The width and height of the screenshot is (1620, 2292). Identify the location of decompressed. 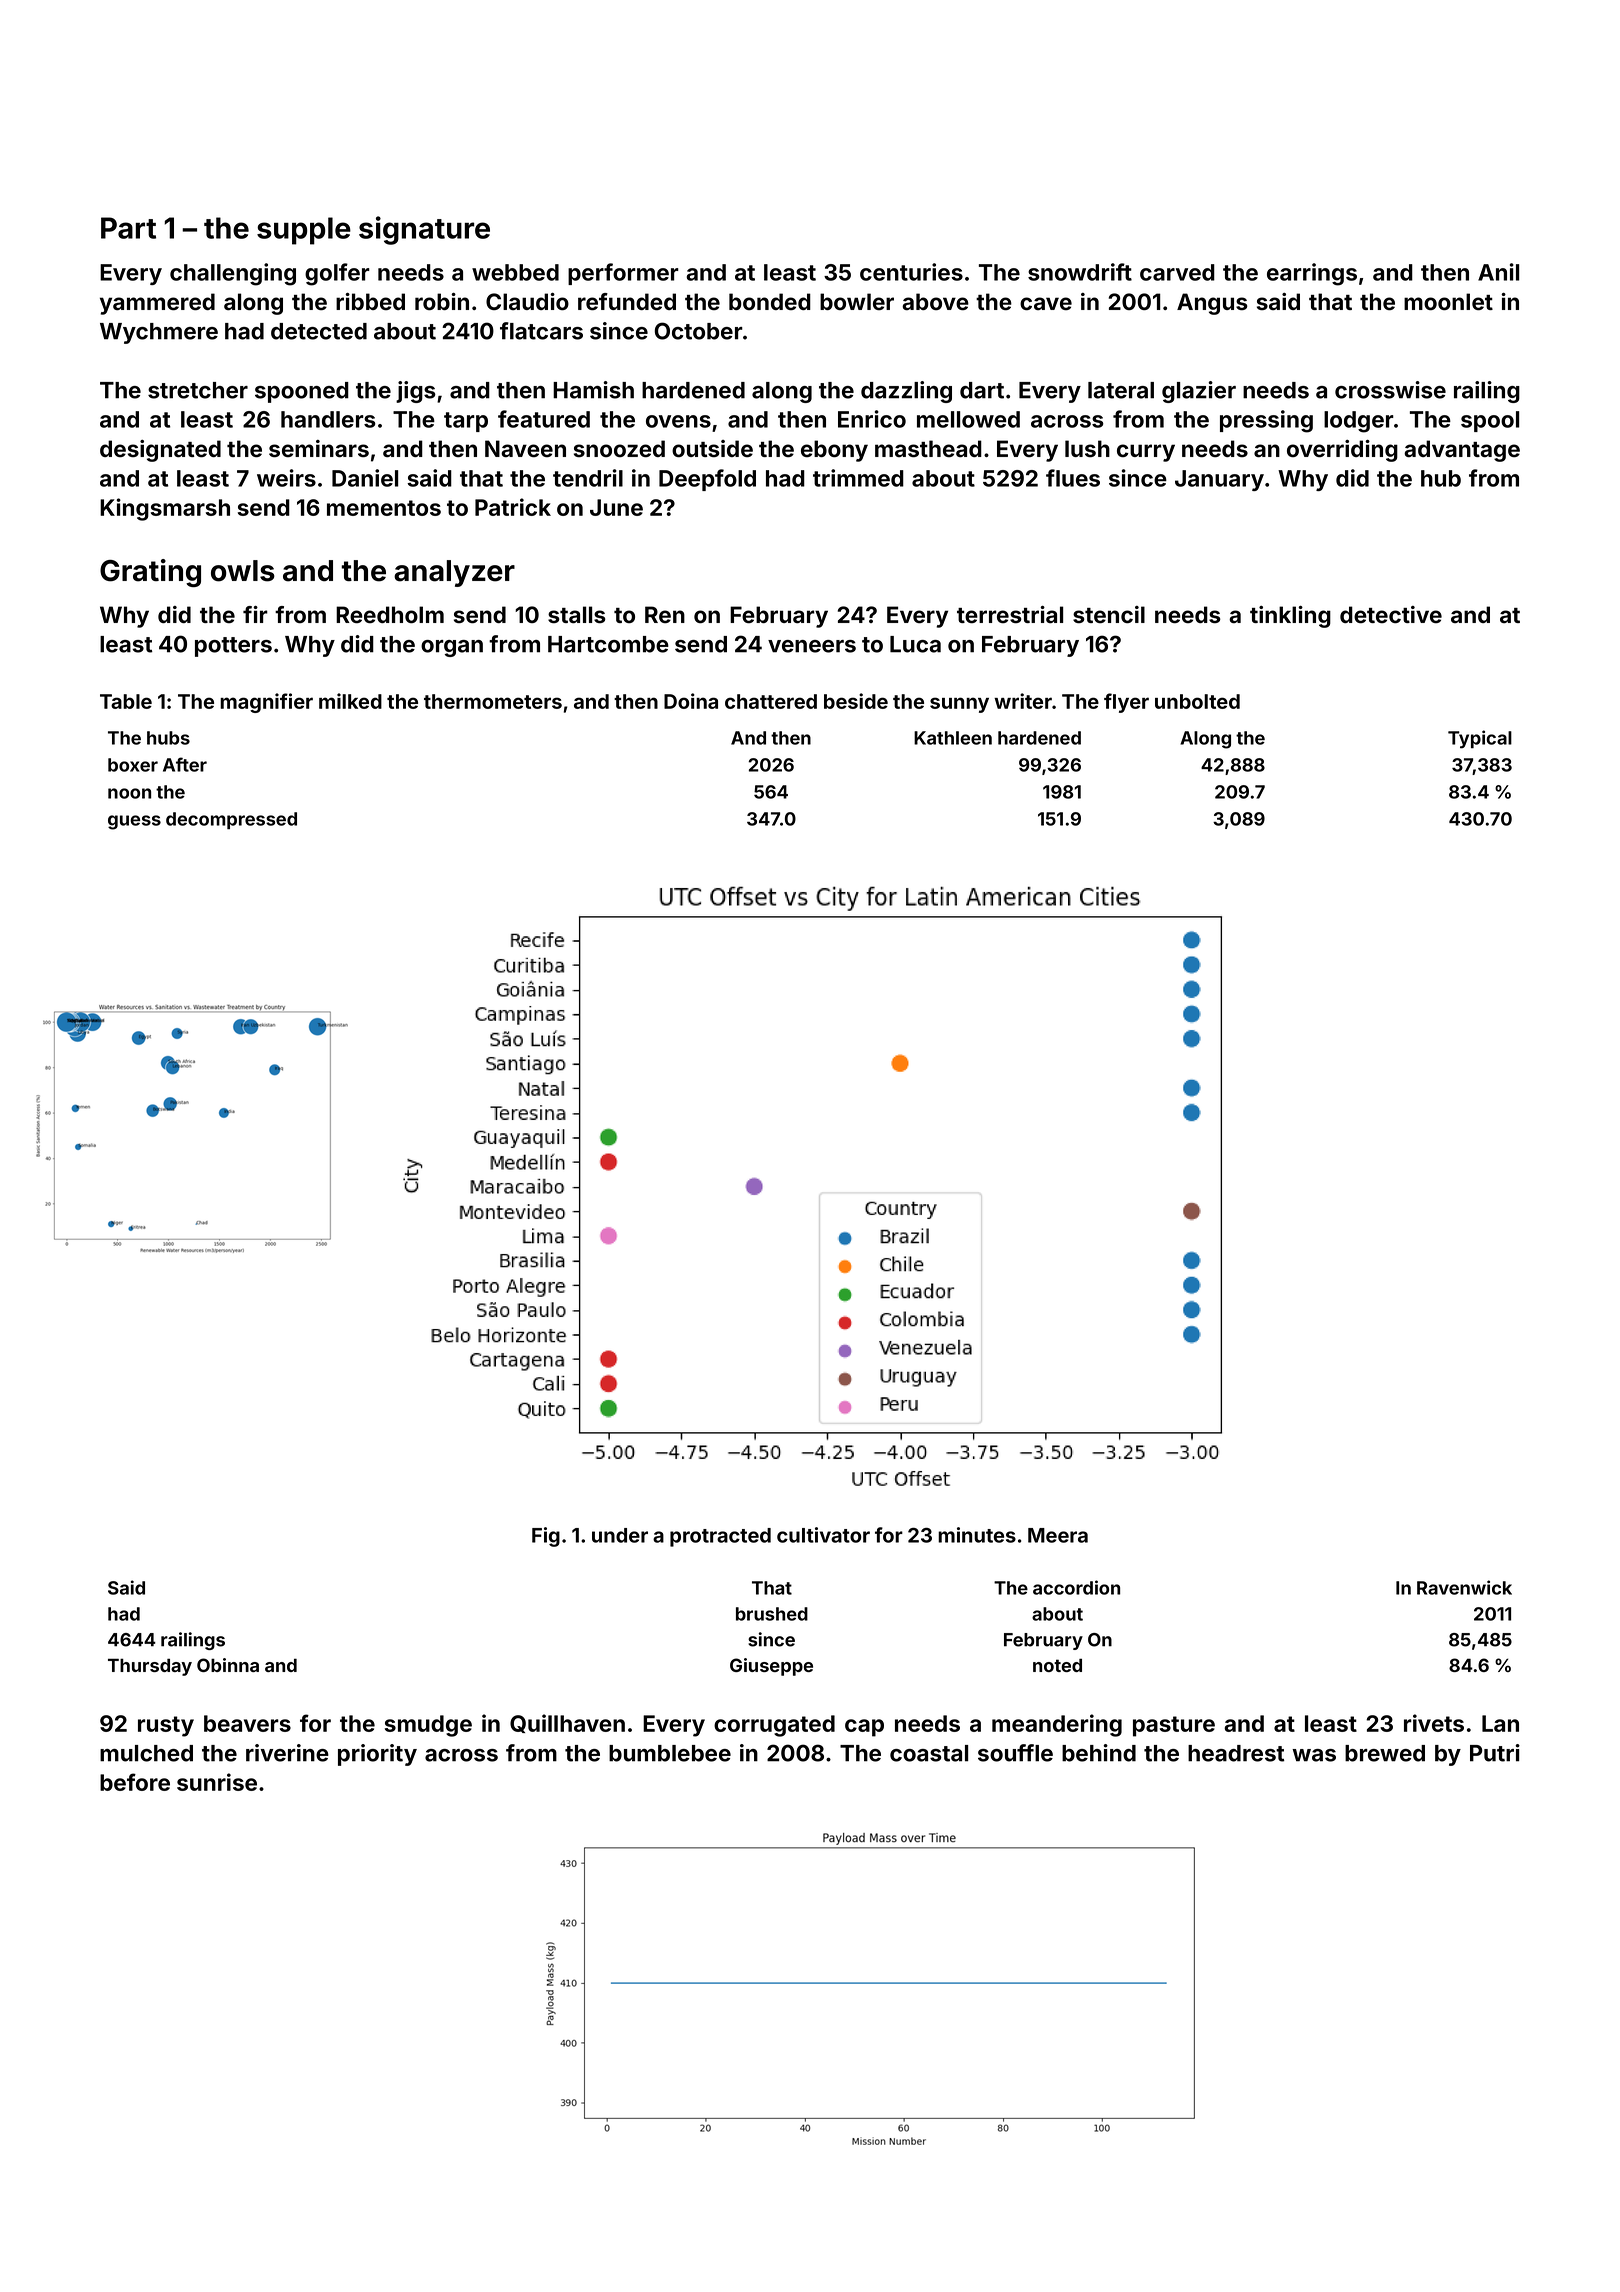
(231, 820).
